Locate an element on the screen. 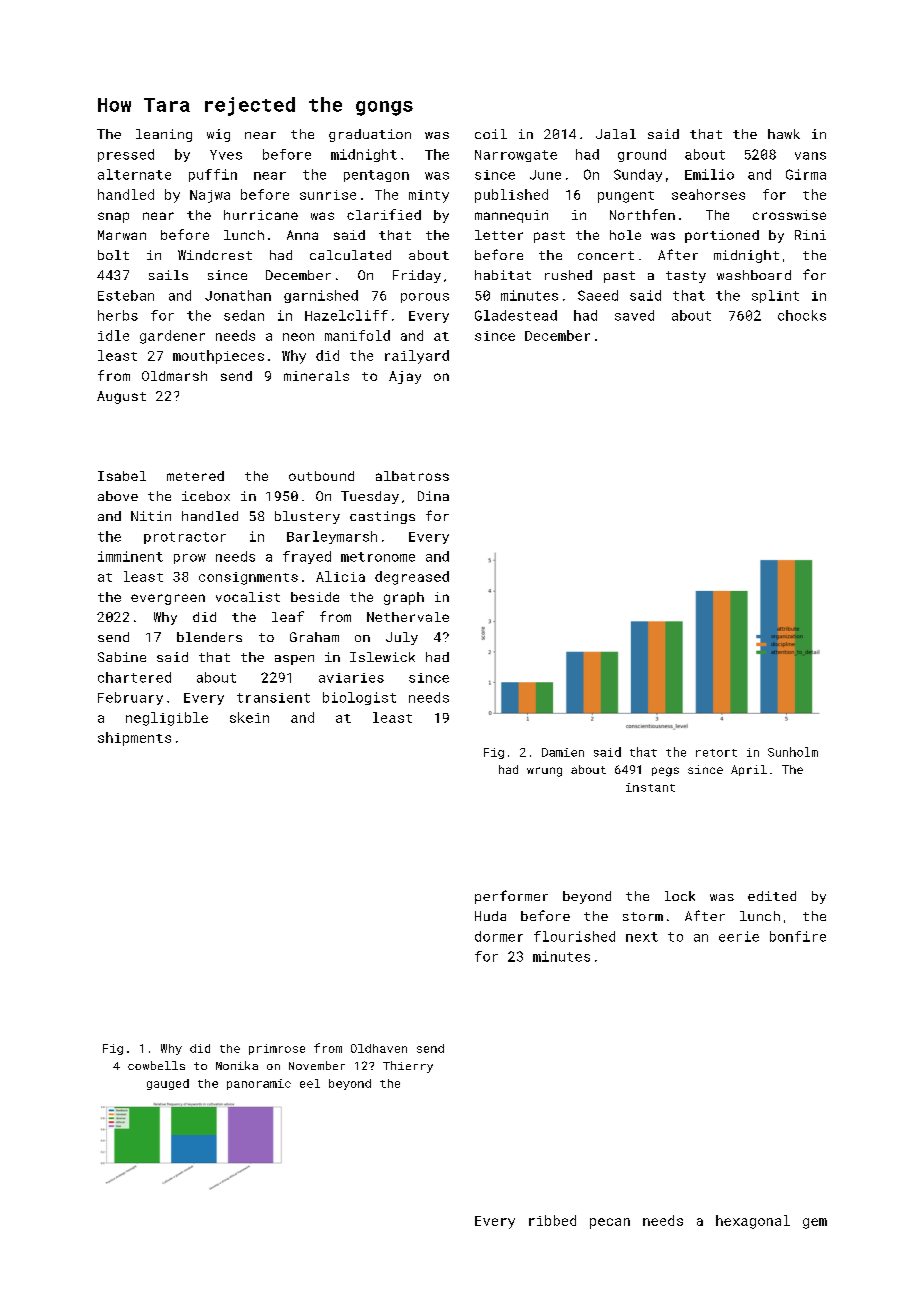 This screenshot has height=1308, width=924. retort is located at coordinates (716, 753).
